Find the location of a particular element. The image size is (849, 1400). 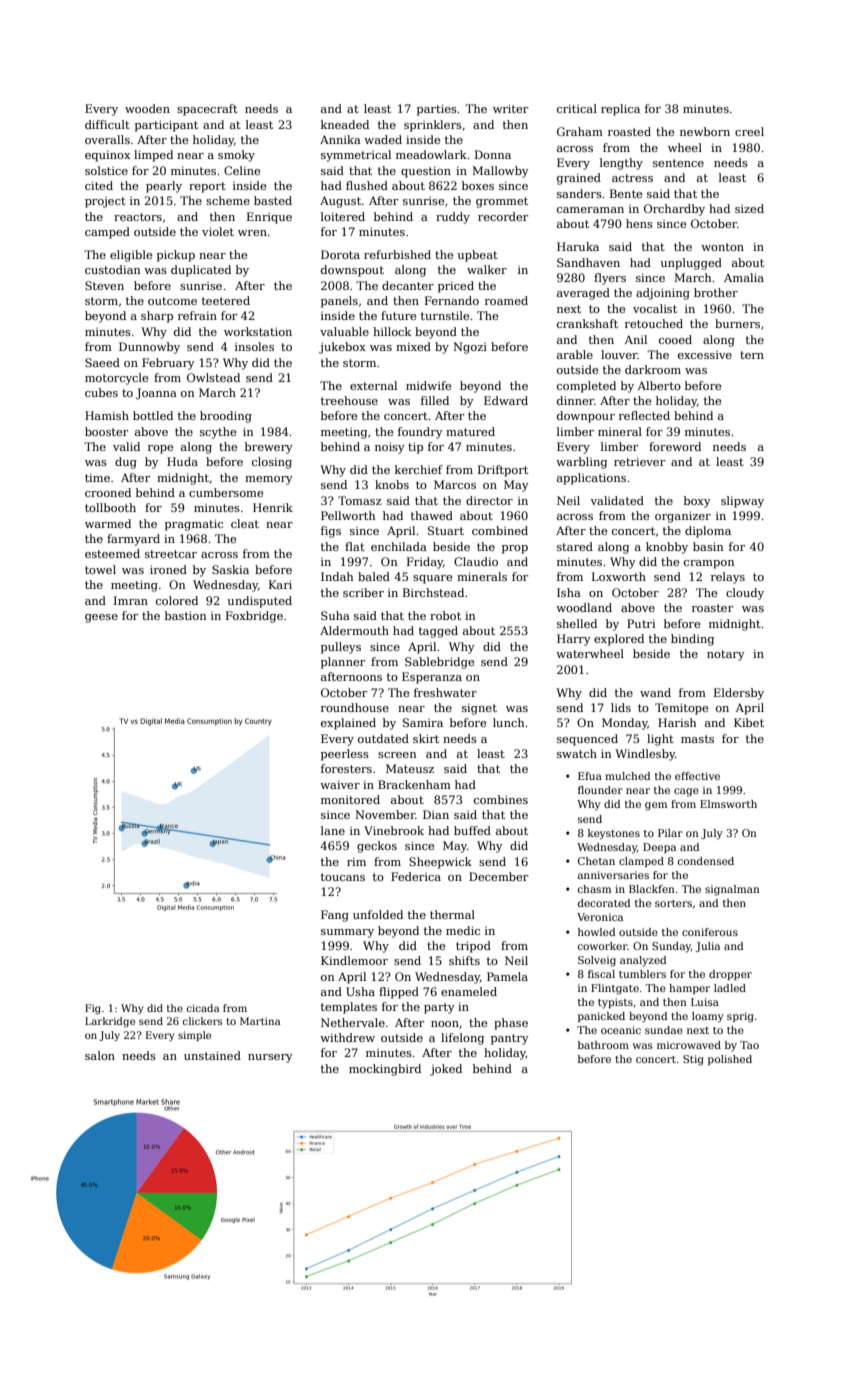

salon is located at coordinates (100, 1055).
